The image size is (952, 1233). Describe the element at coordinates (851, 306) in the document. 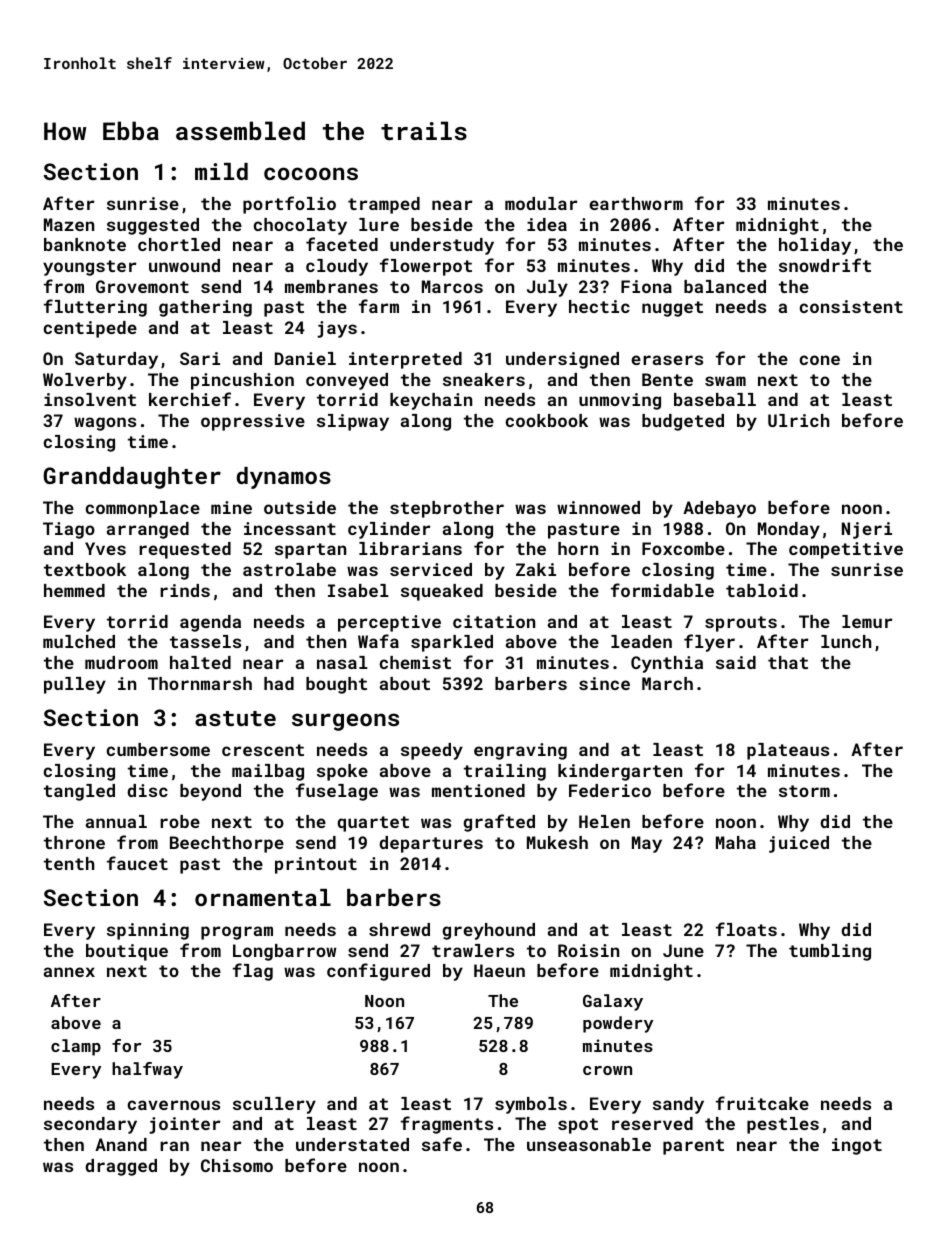

I see `consistent` at that location.
